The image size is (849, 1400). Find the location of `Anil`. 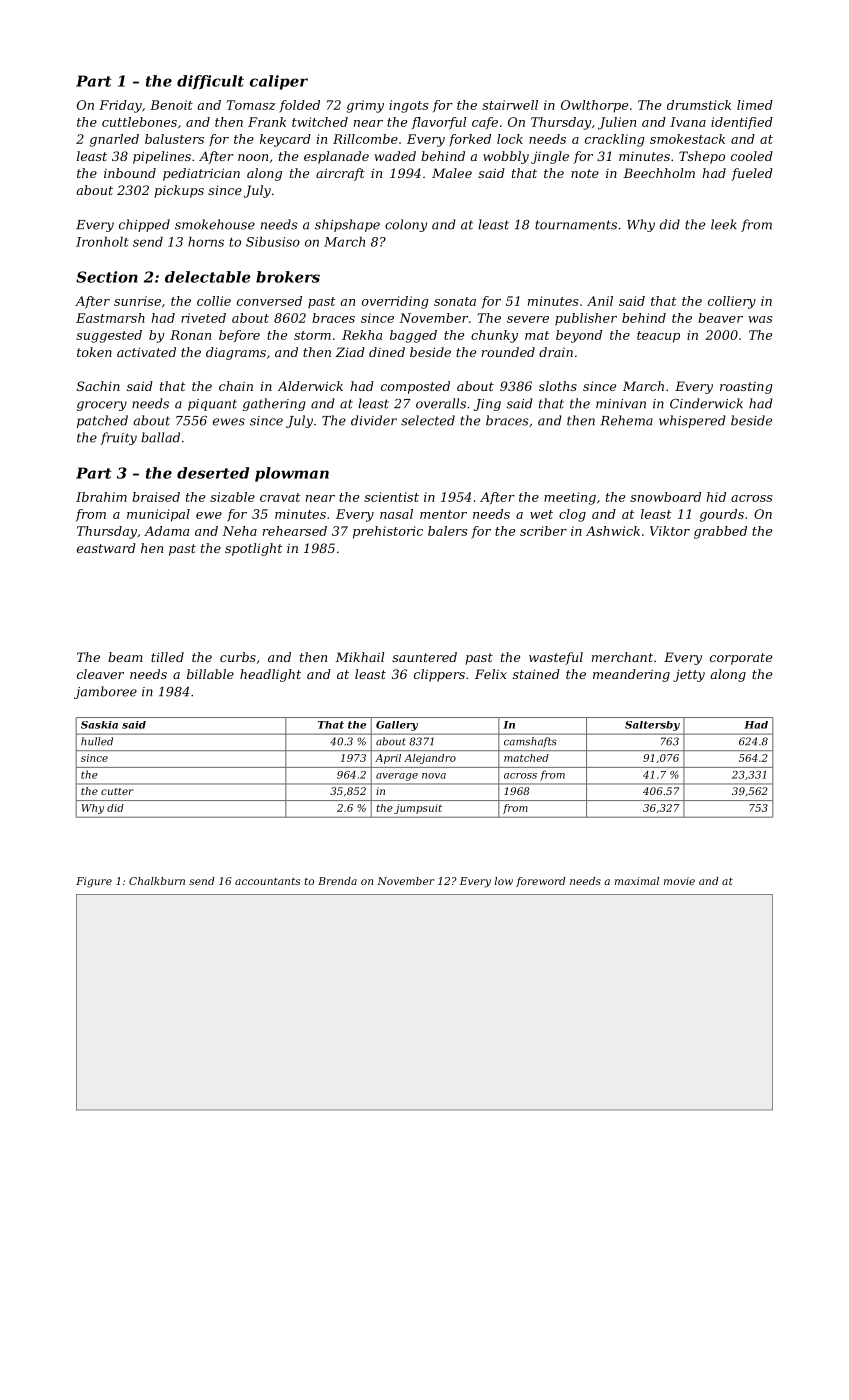

Anil is located at coordinates (600, 301).
